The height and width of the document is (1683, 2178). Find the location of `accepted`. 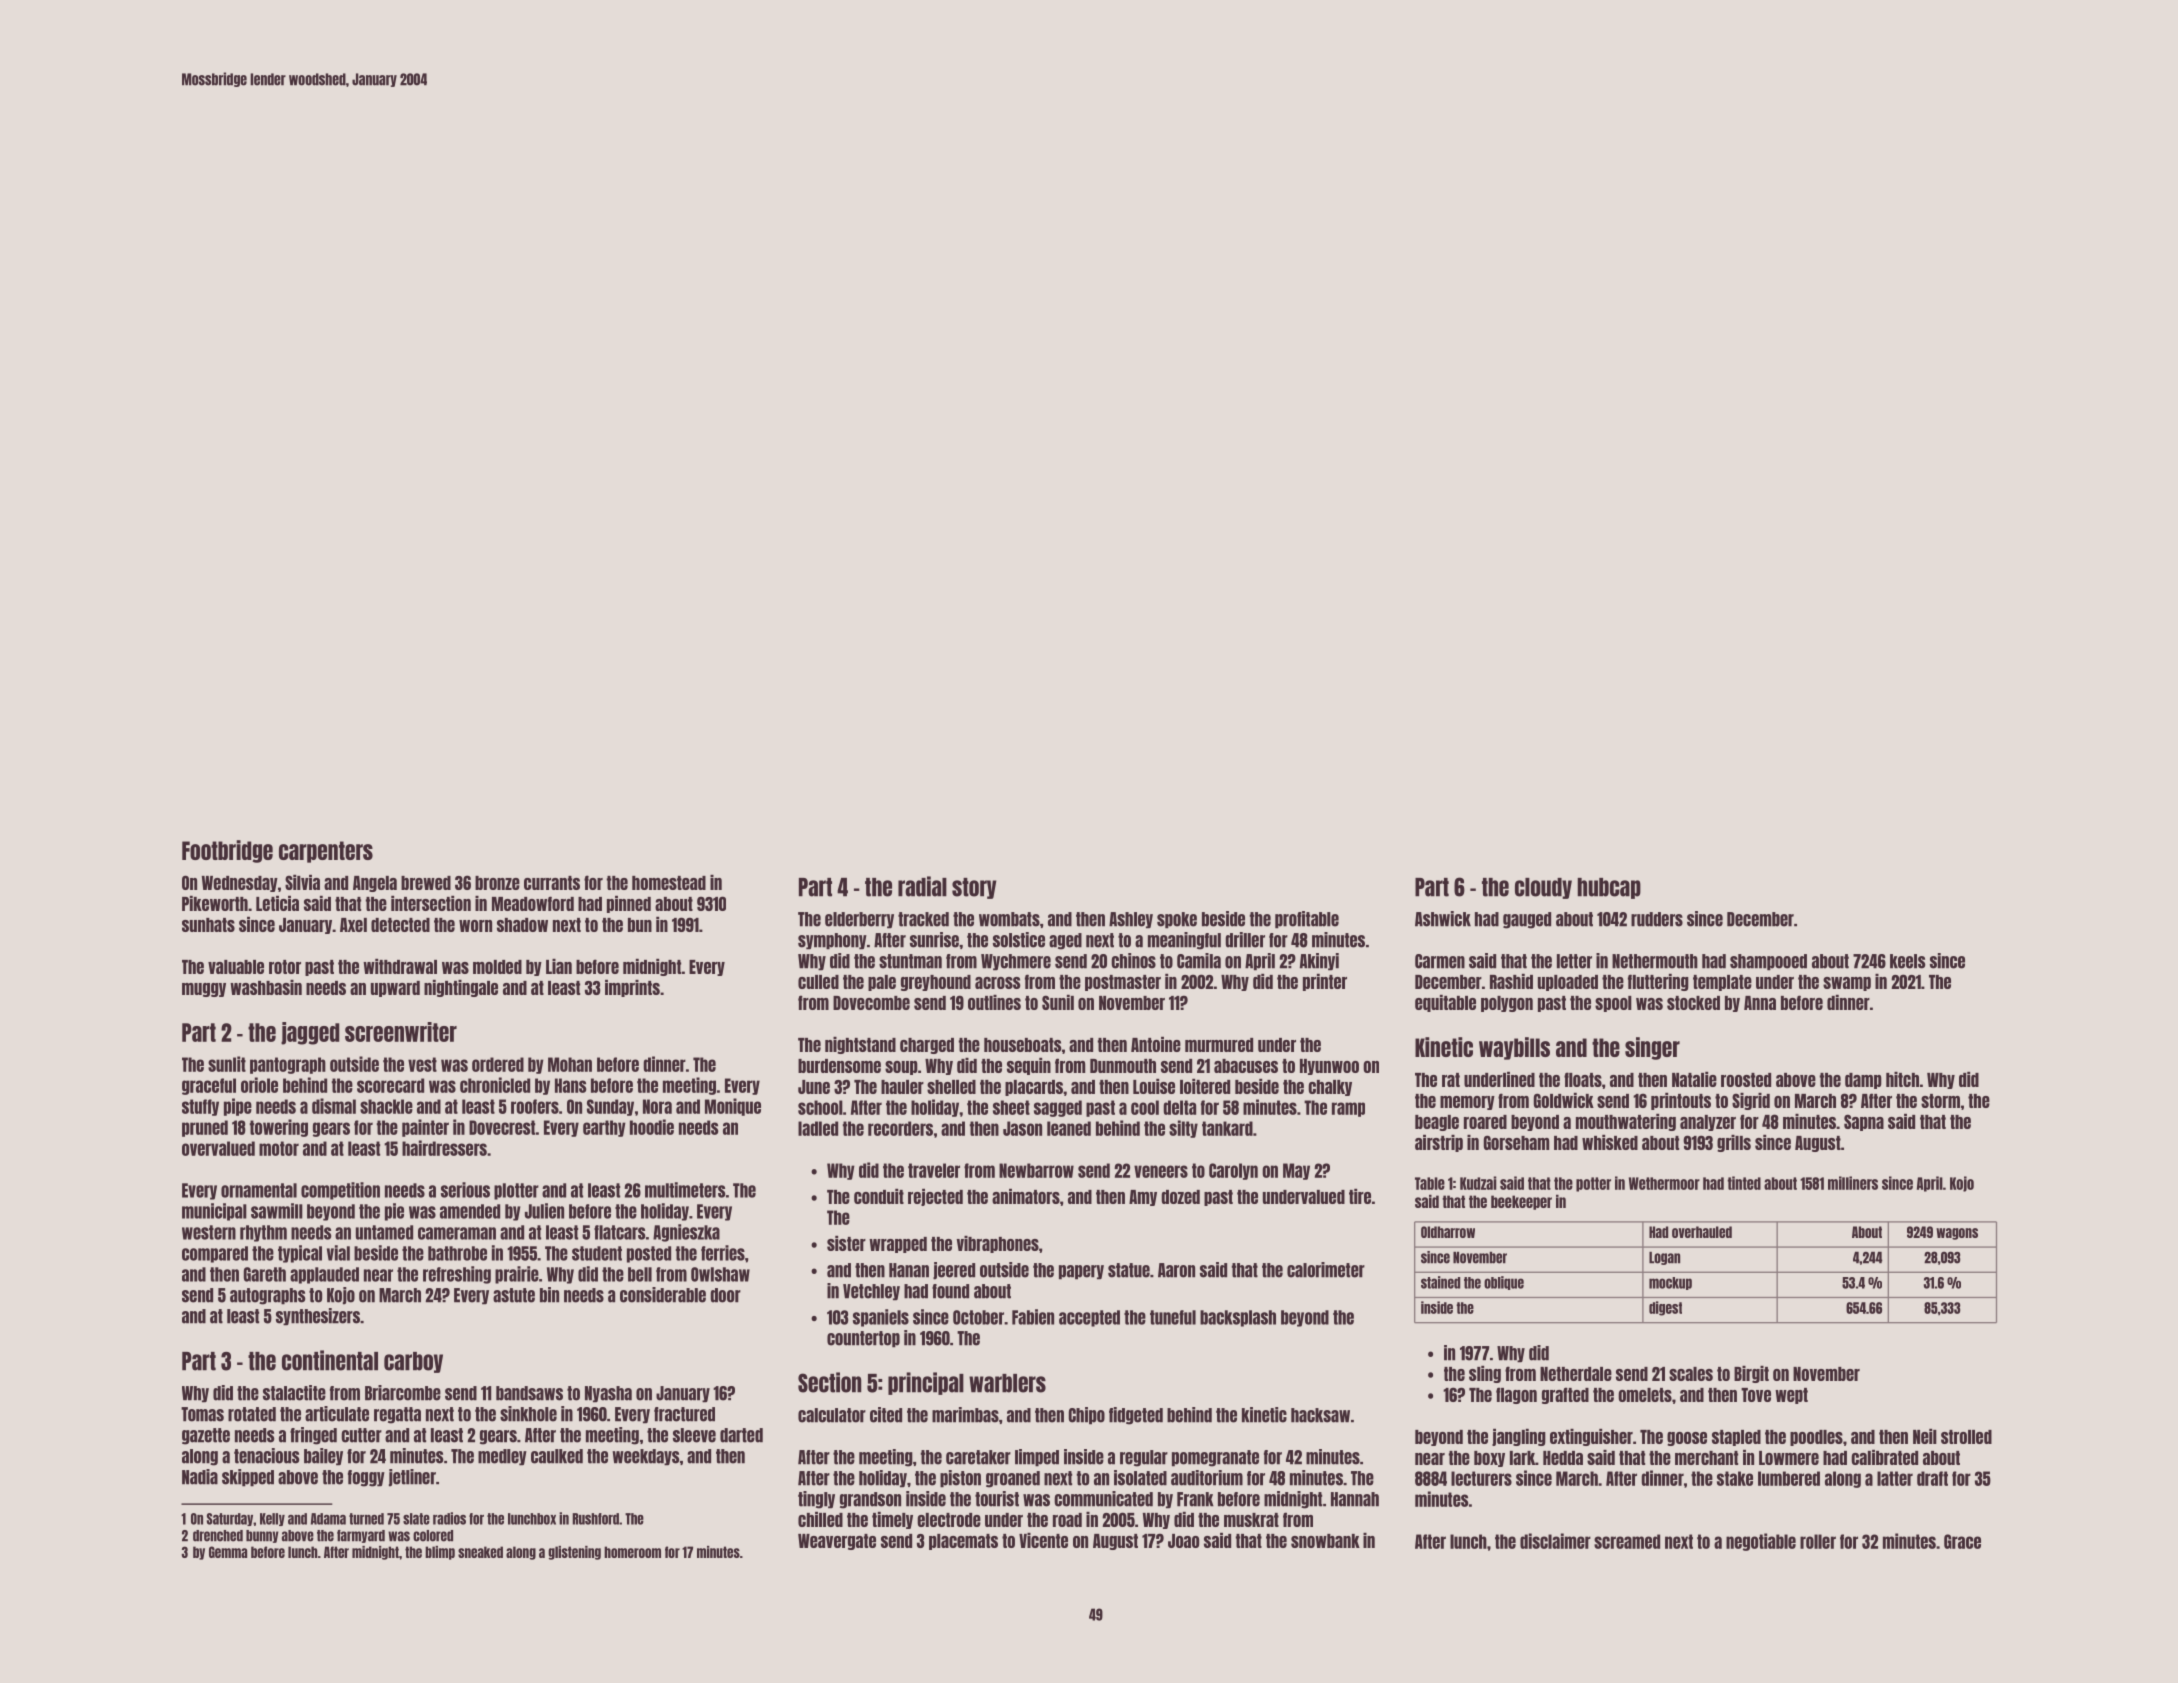

accepted is located at coordinates (1089, 1318).
